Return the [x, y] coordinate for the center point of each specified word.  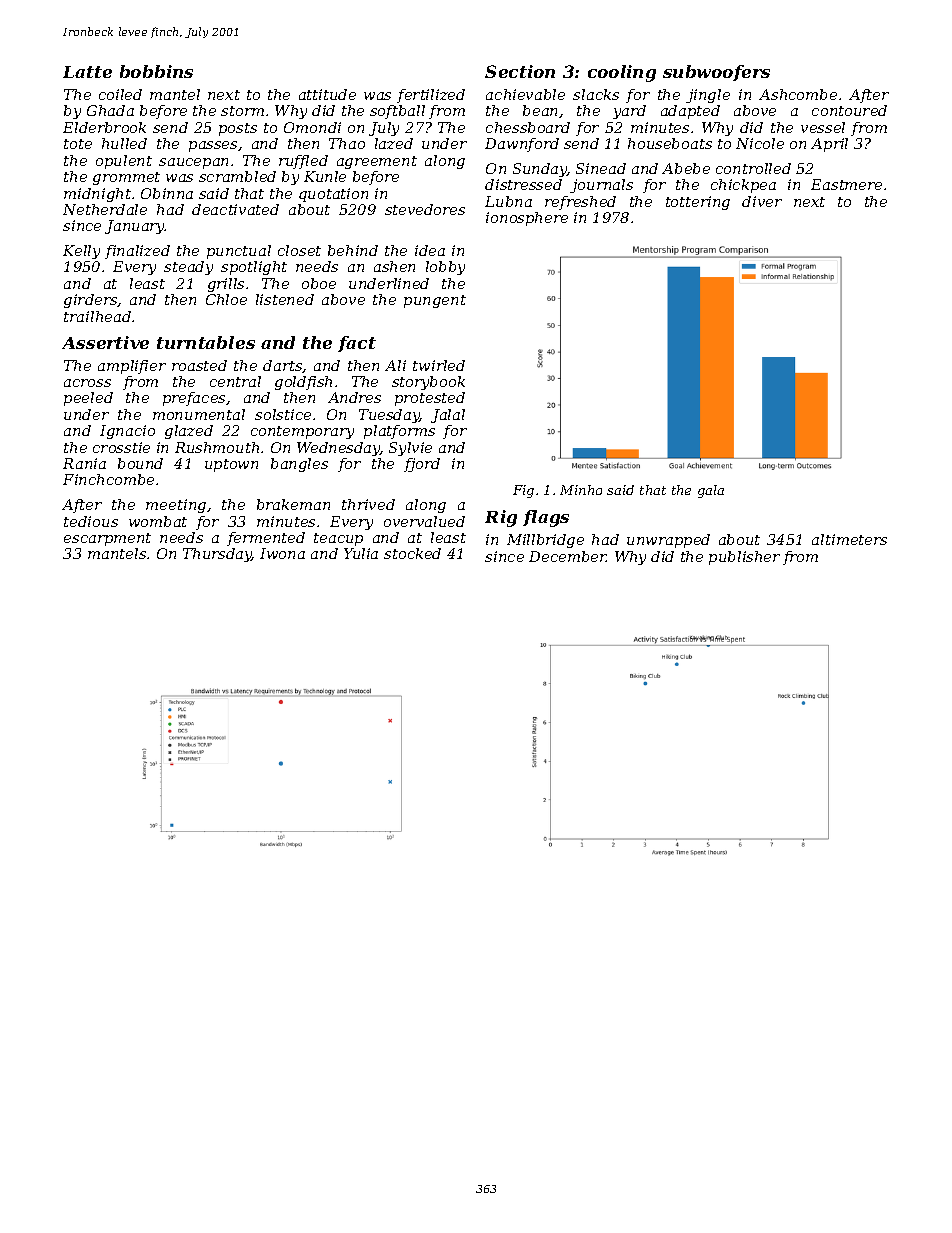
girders [91, 301]
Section [520, 71]
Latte [87, 72]
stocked [412, 553]
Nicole [760, 143]
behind [353, 250]
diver [762, 201]
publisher [744, 558]
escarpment [107, 539]
